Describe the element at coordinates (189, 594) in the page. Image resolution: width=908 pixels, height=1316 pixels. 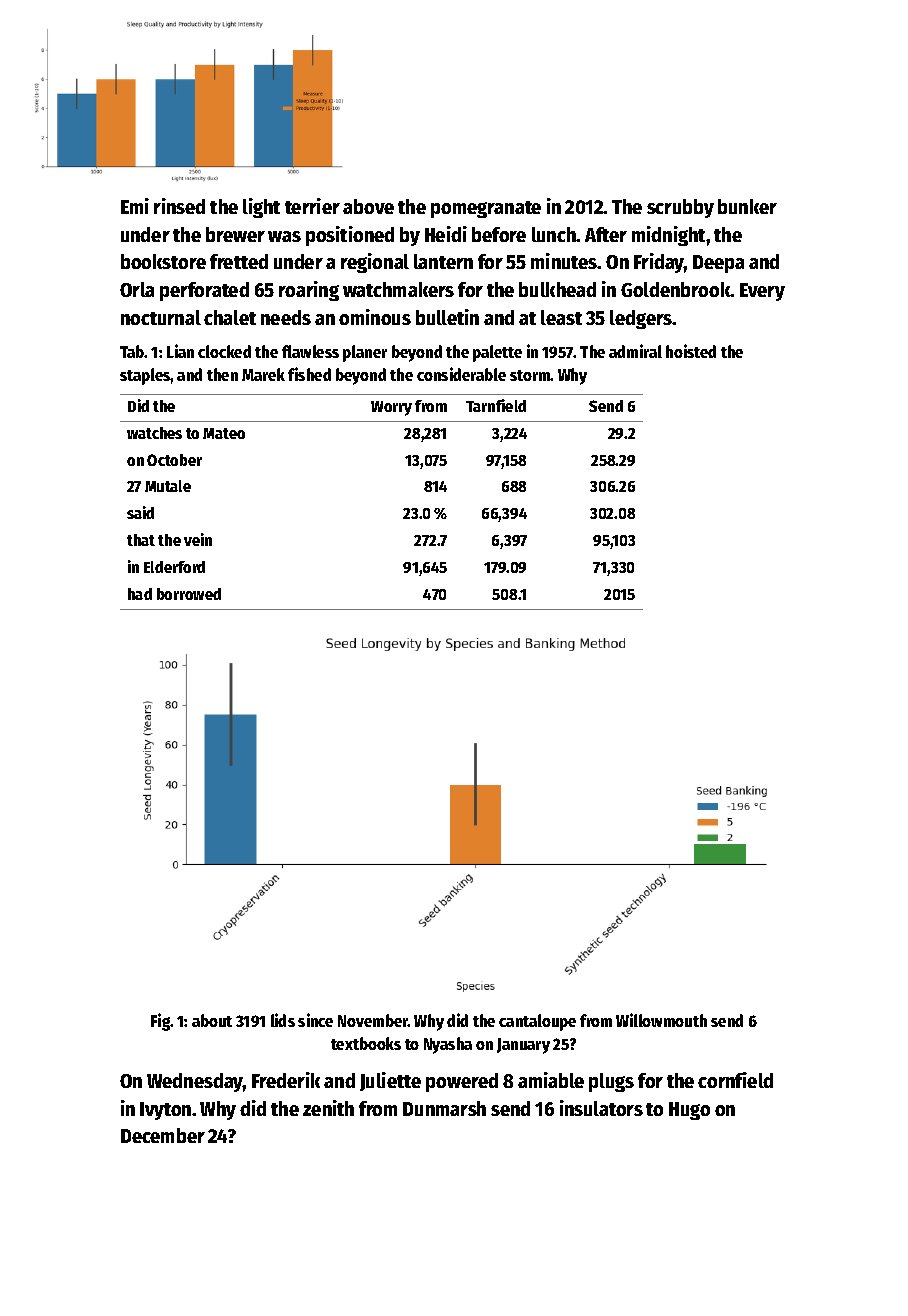
I see `borrowed` at that location.
